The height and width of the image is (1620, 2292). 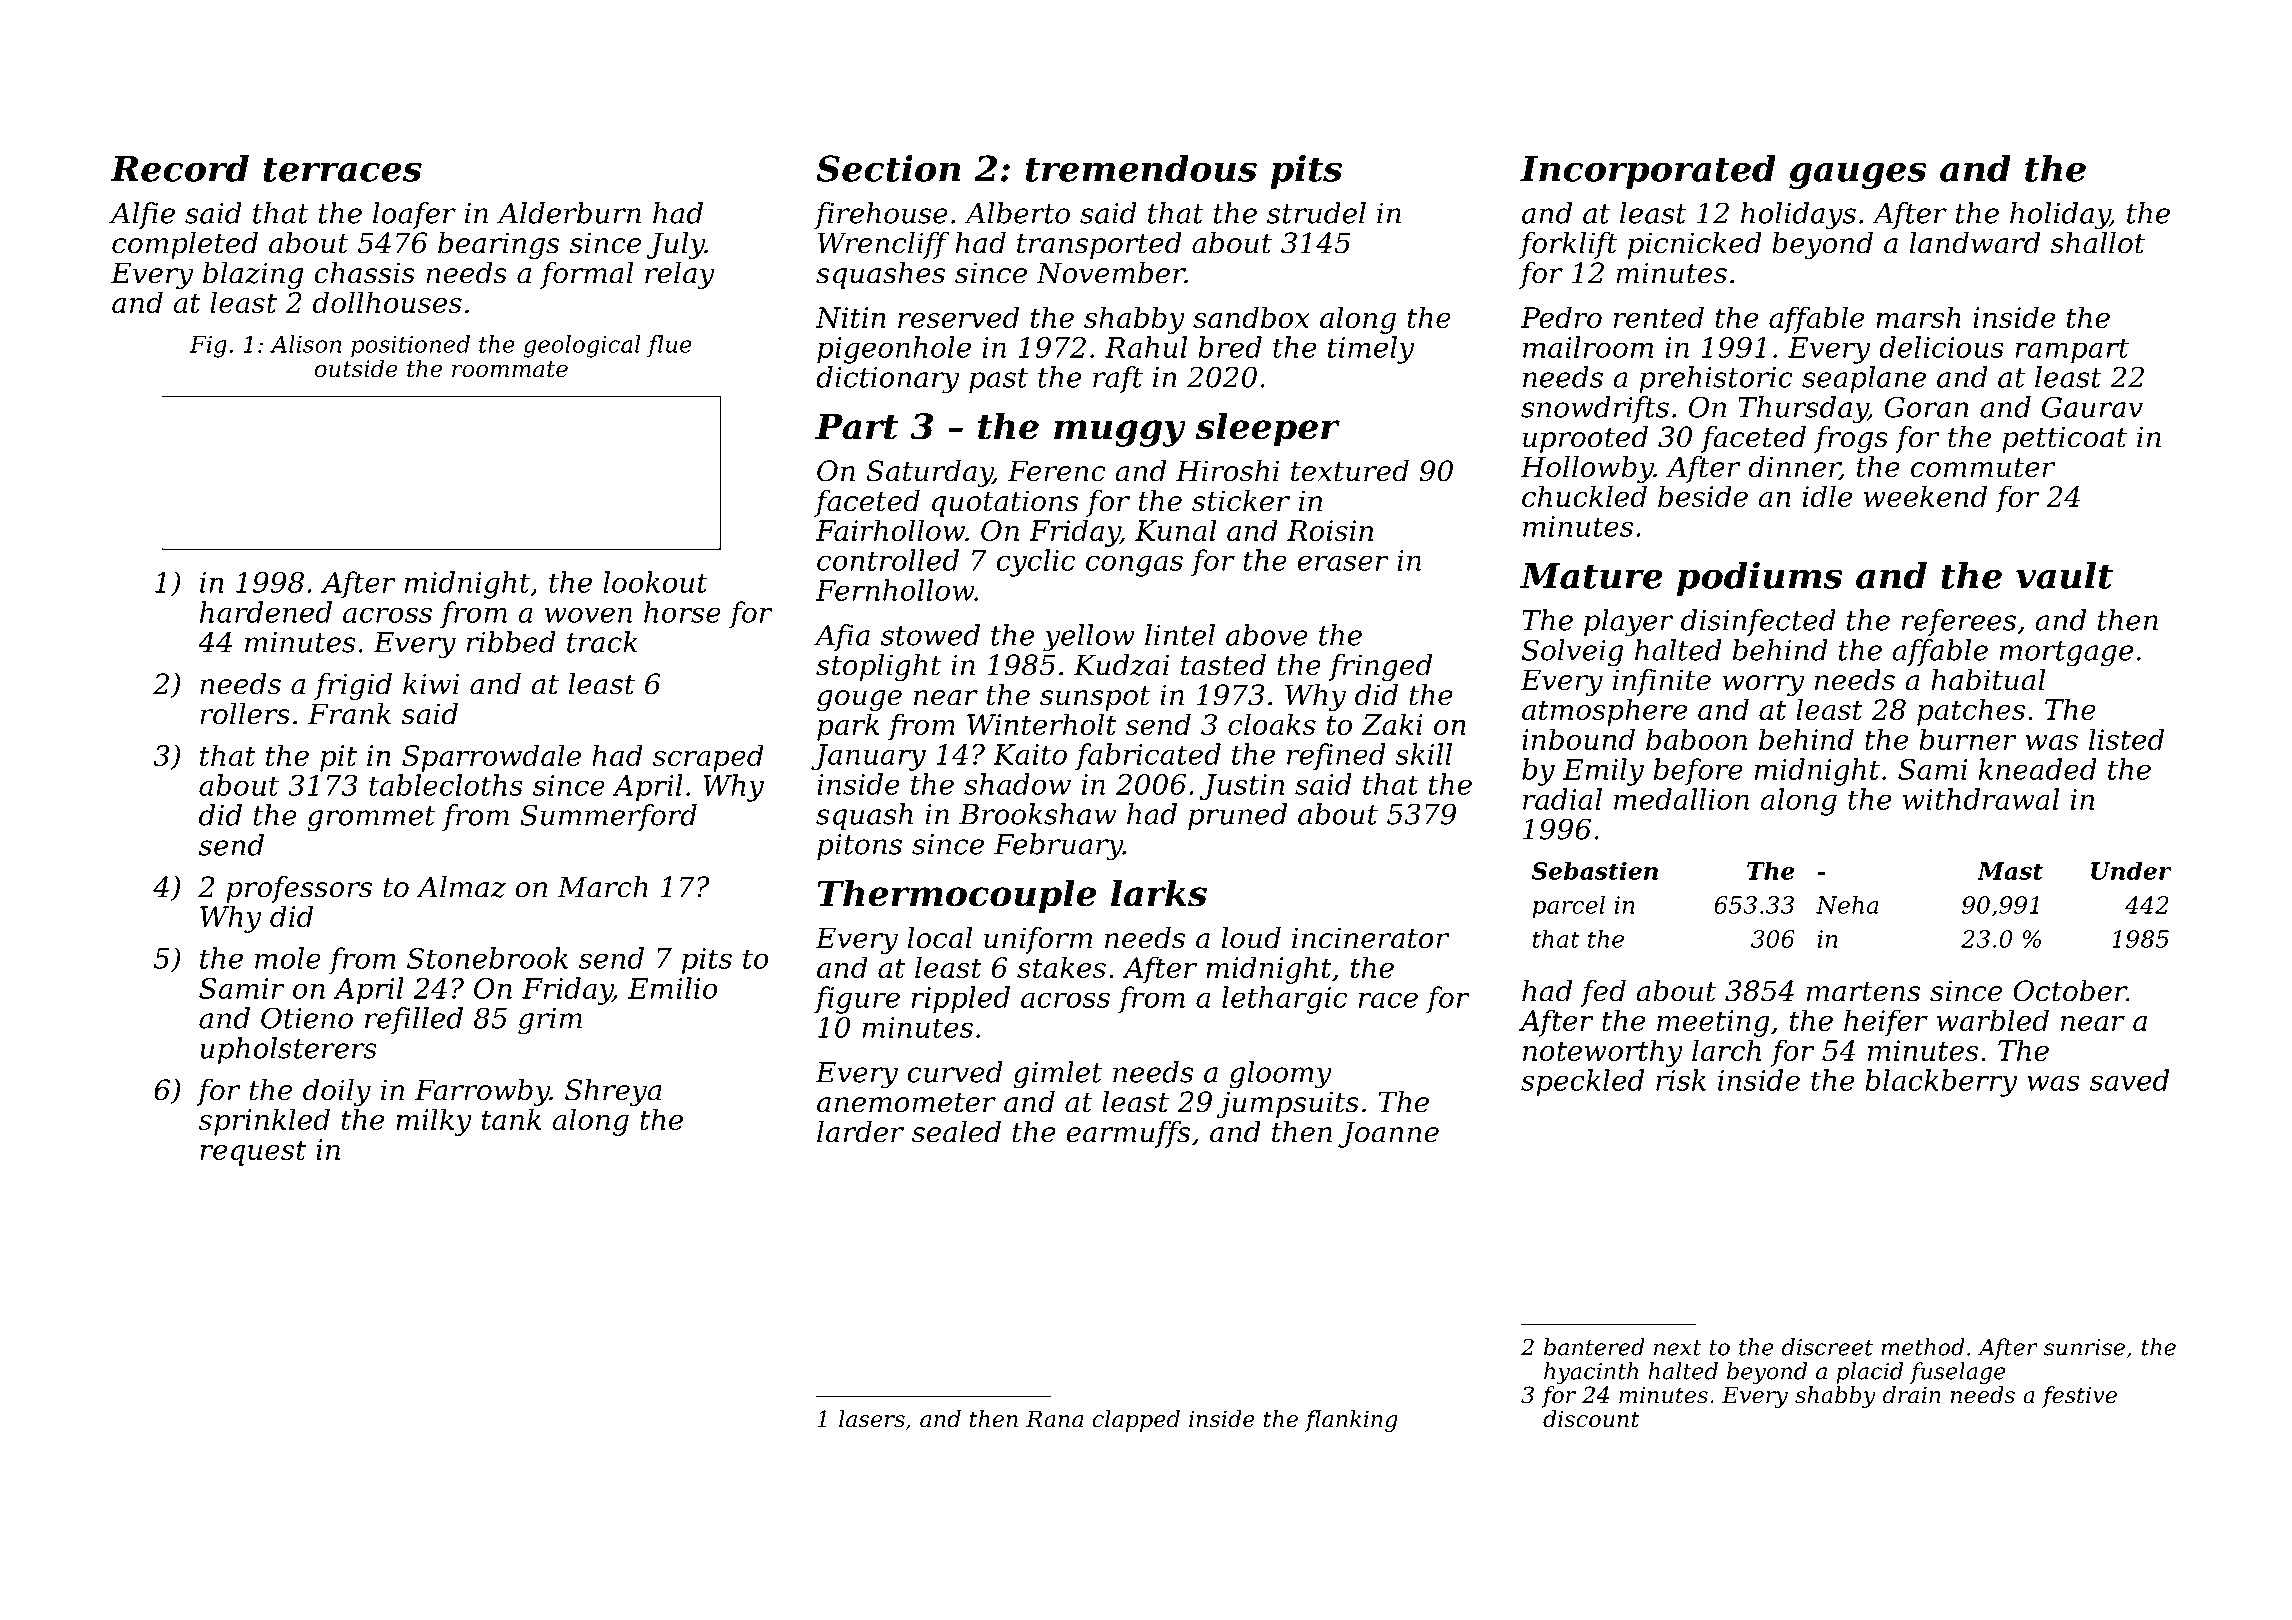 I want to click on local, so click(x=940, y=938).
